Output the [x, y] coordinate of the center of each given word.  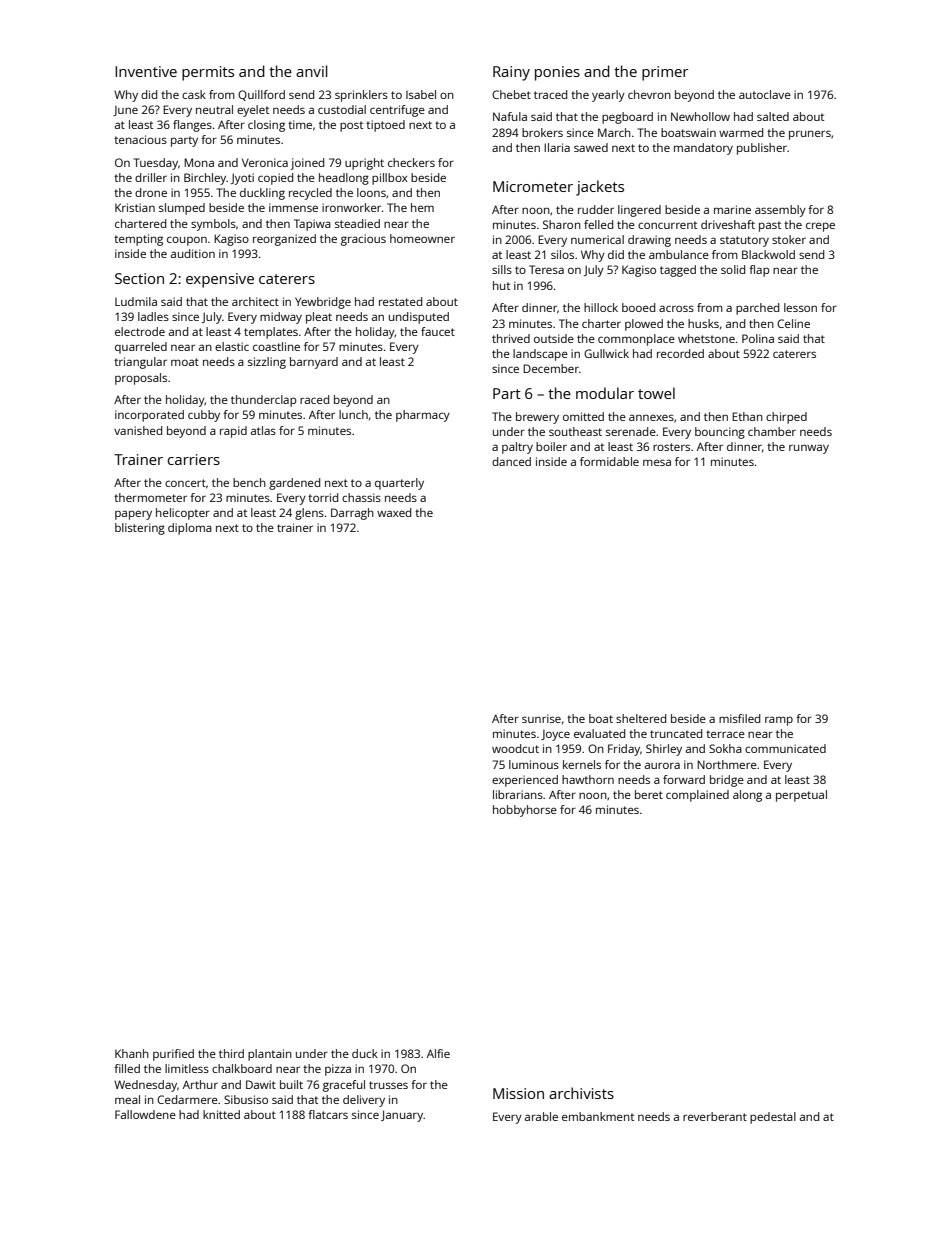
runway [809, 449]
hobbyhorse [525, 811]
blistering [140, 529]
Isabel [421, 94]
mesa [657, 462]
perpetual [801, 796]
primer [665, 73]
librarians [518, 794]
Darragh [352, 514]
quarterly [399, 484]
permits [208, 73]
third [231, 1053]
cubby [204, 416]
